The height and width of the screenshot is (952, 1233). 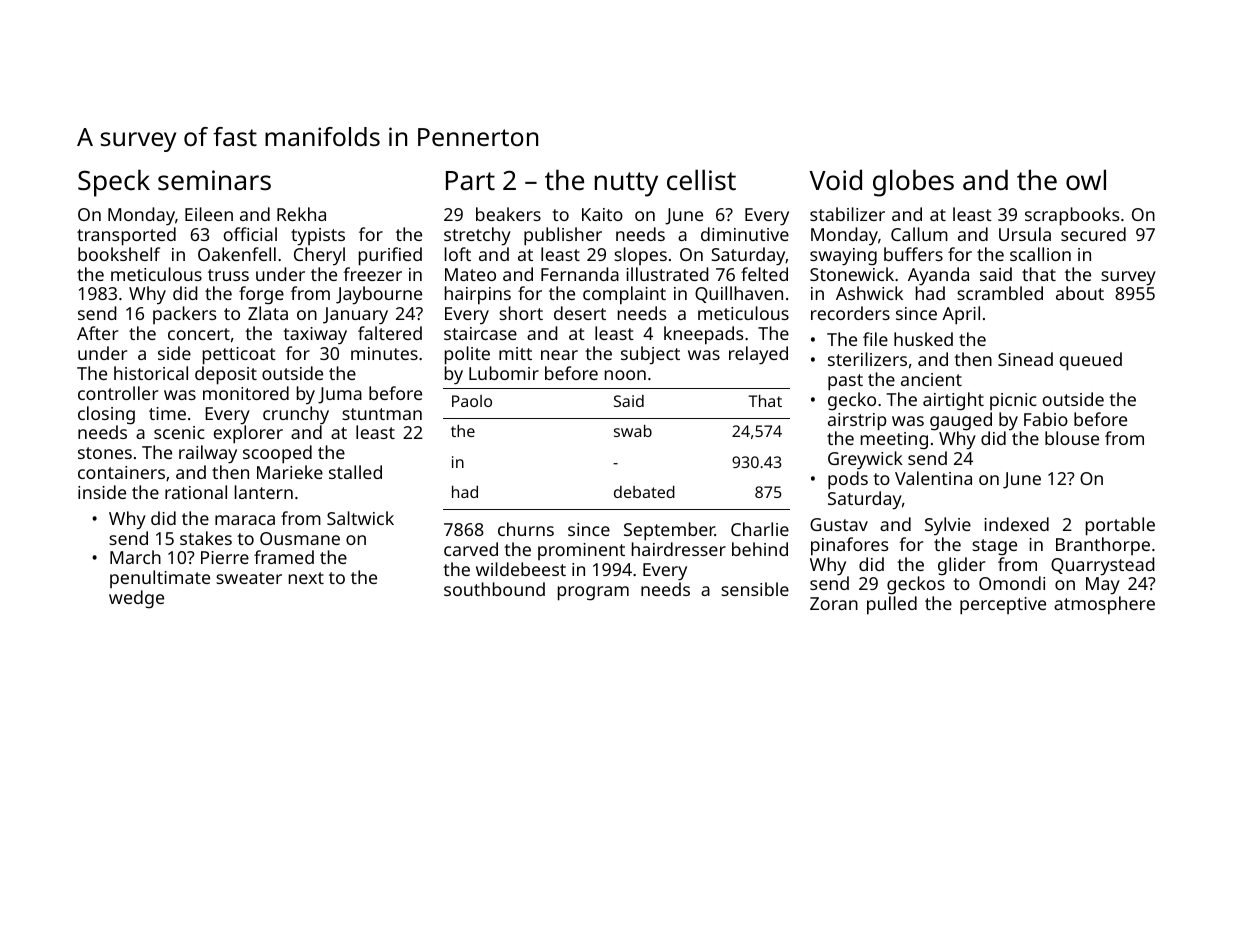 What do you see at coordinates (758, 355) in the screenshot?
I see `relayed` at bounding box center [758, 355].
